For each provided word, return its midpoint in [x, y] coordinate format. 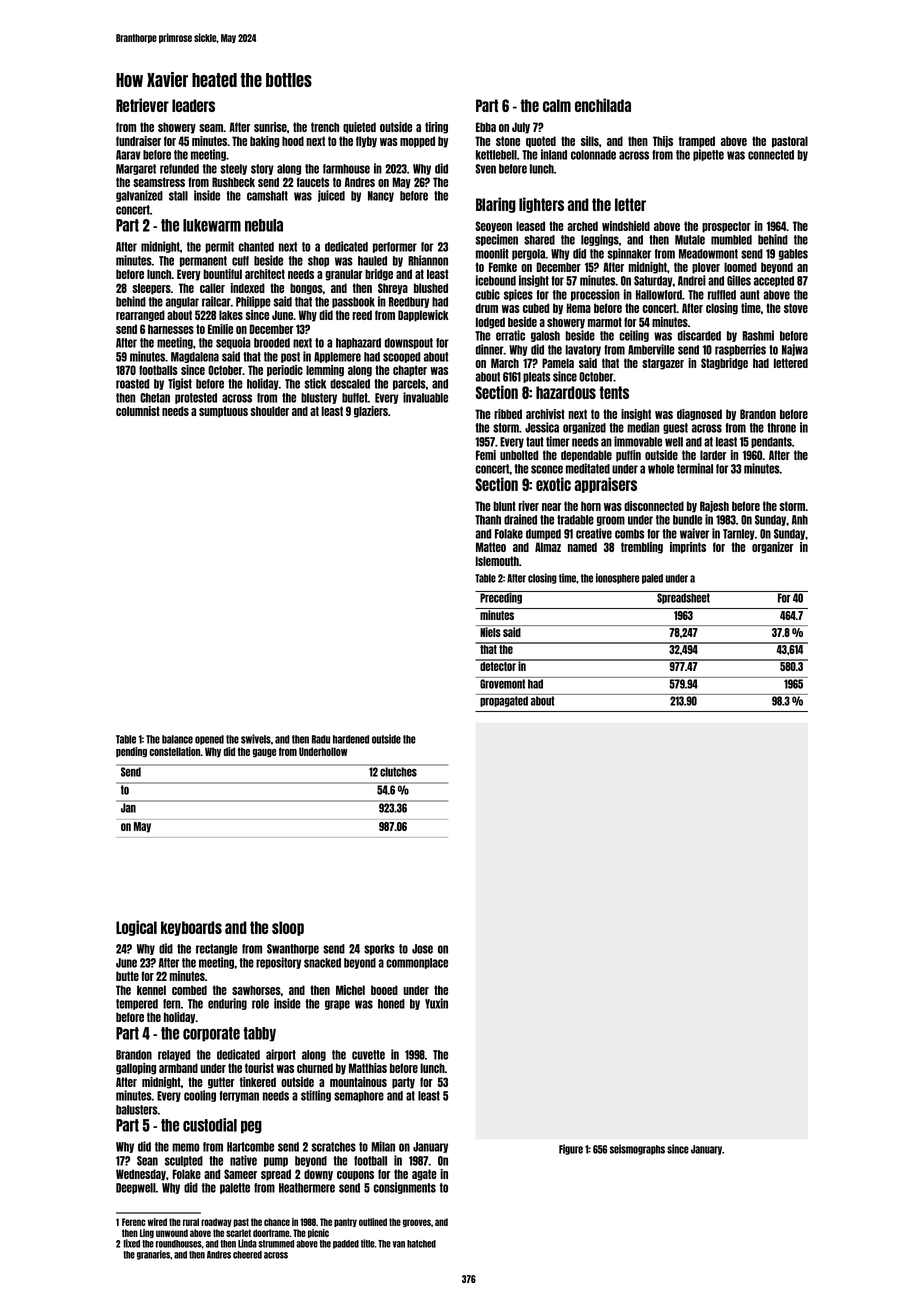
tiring [436, 128]
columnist [138, 411]
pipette [708, 155]
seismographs [637, 1149]
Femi [486, 455]
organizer [772, 548]
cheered [247, 1255]
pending [131, 752]
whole [661, 469]
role [260, 1004]
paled [652, 579]
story [262, 169]
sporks [379, 949]
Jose [422, 949]
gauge [264, 753]
